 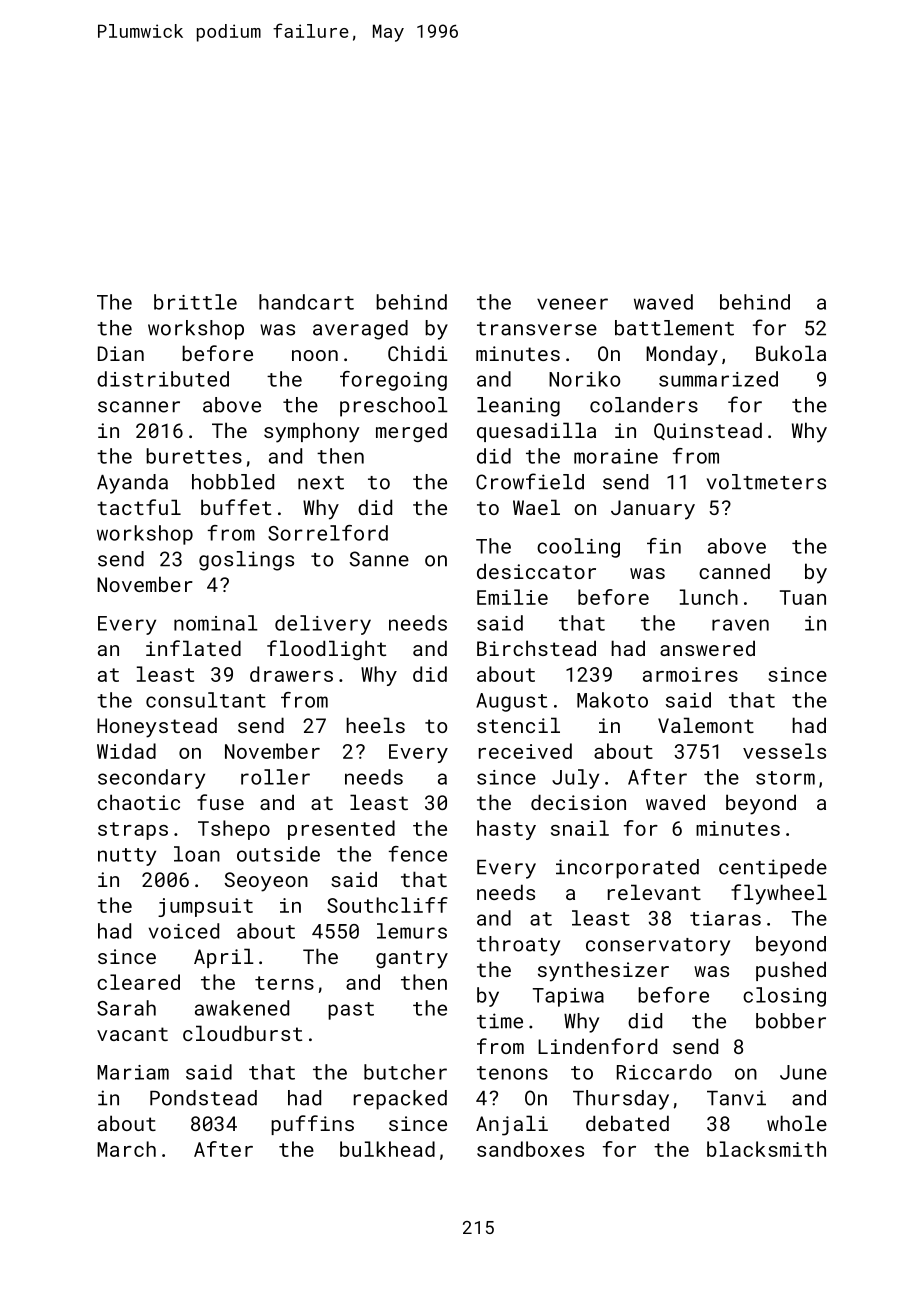 I want to click on Noriko, so click(x=584, y=379).
